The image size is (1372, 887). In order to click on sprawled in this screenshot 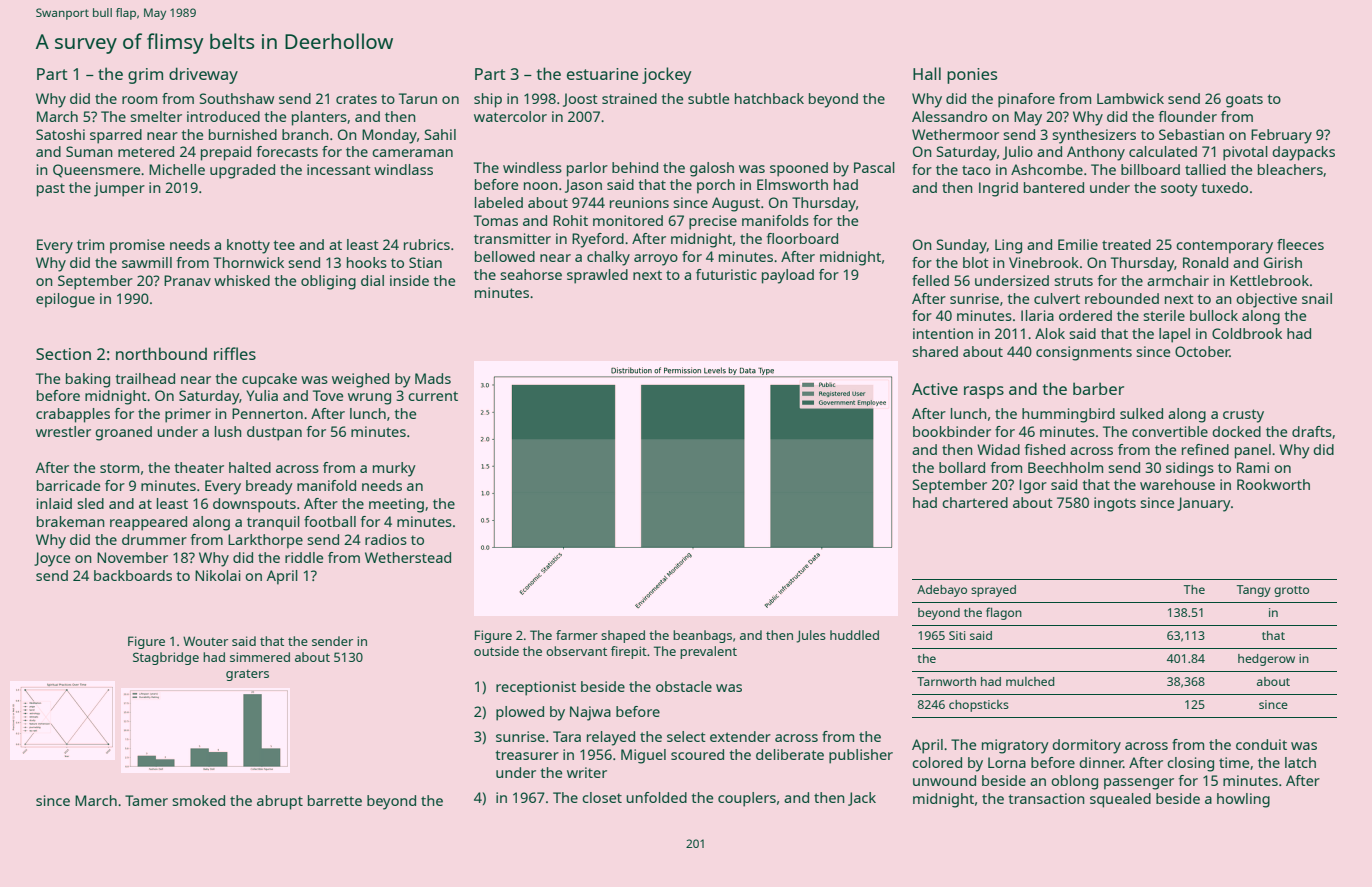, I will do `click(597, 276)`.
